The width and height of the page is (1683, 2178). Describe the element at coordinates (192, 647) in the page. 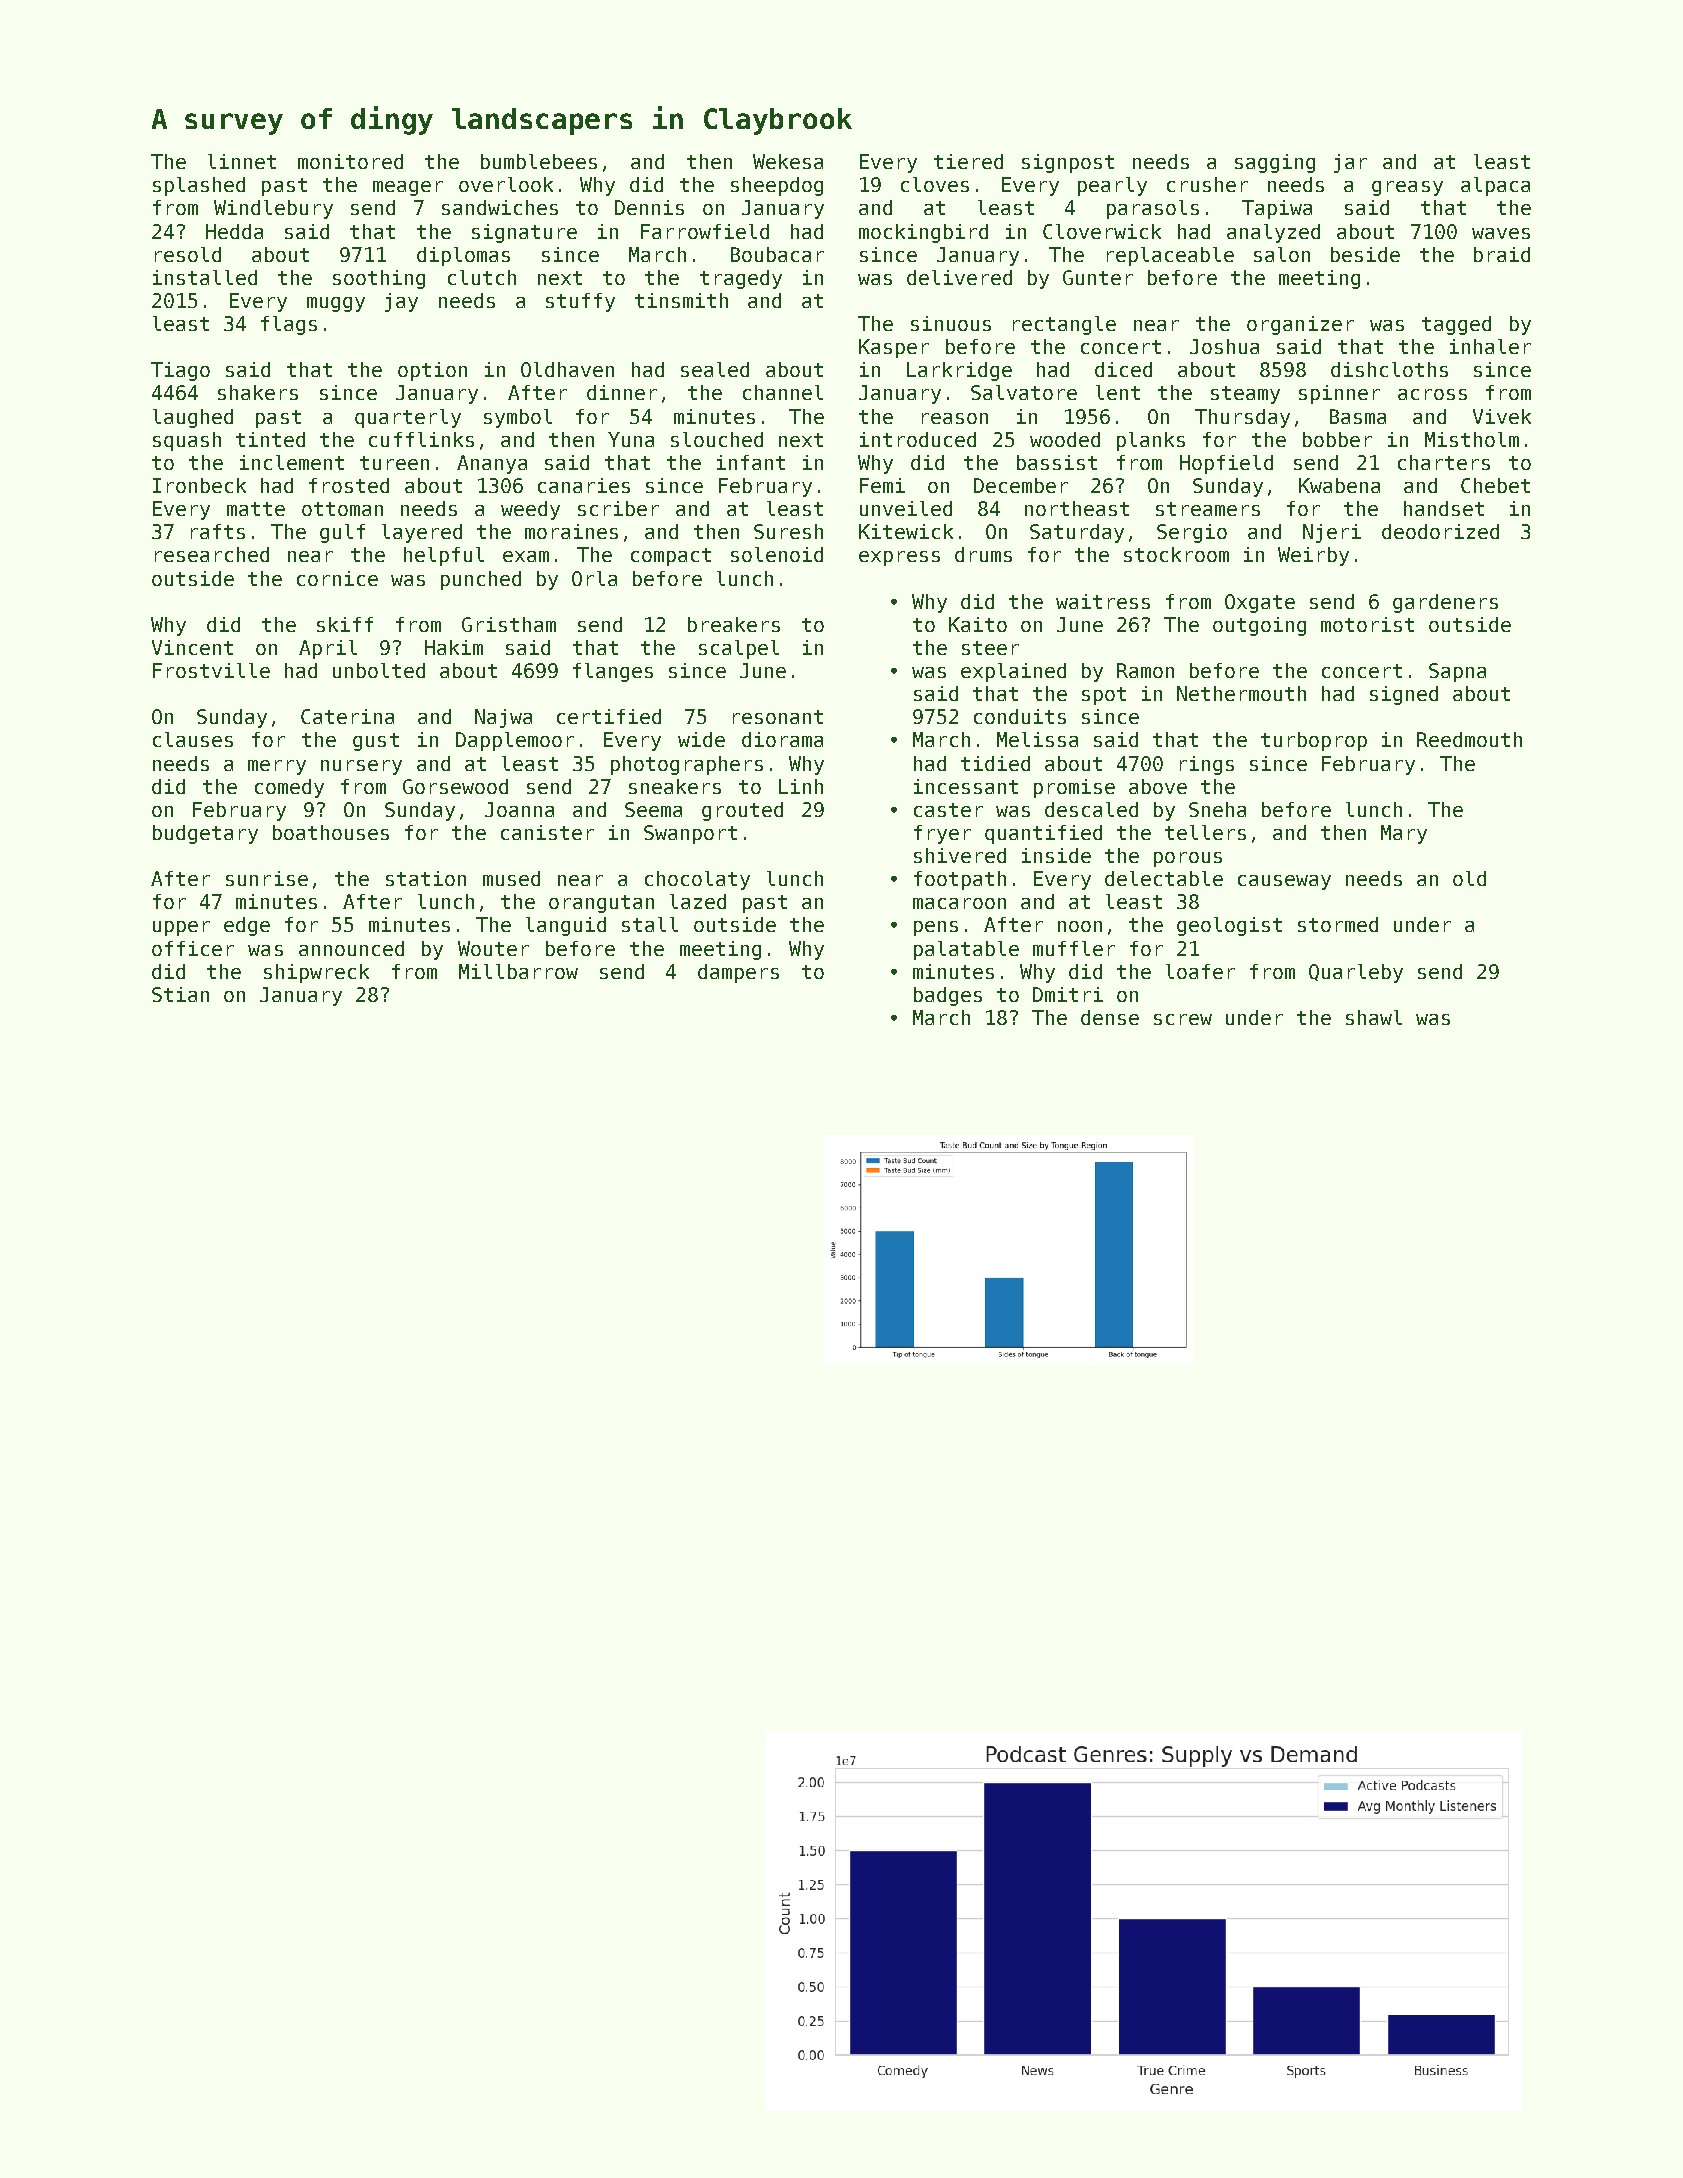

I see `Vincent` at that location.
